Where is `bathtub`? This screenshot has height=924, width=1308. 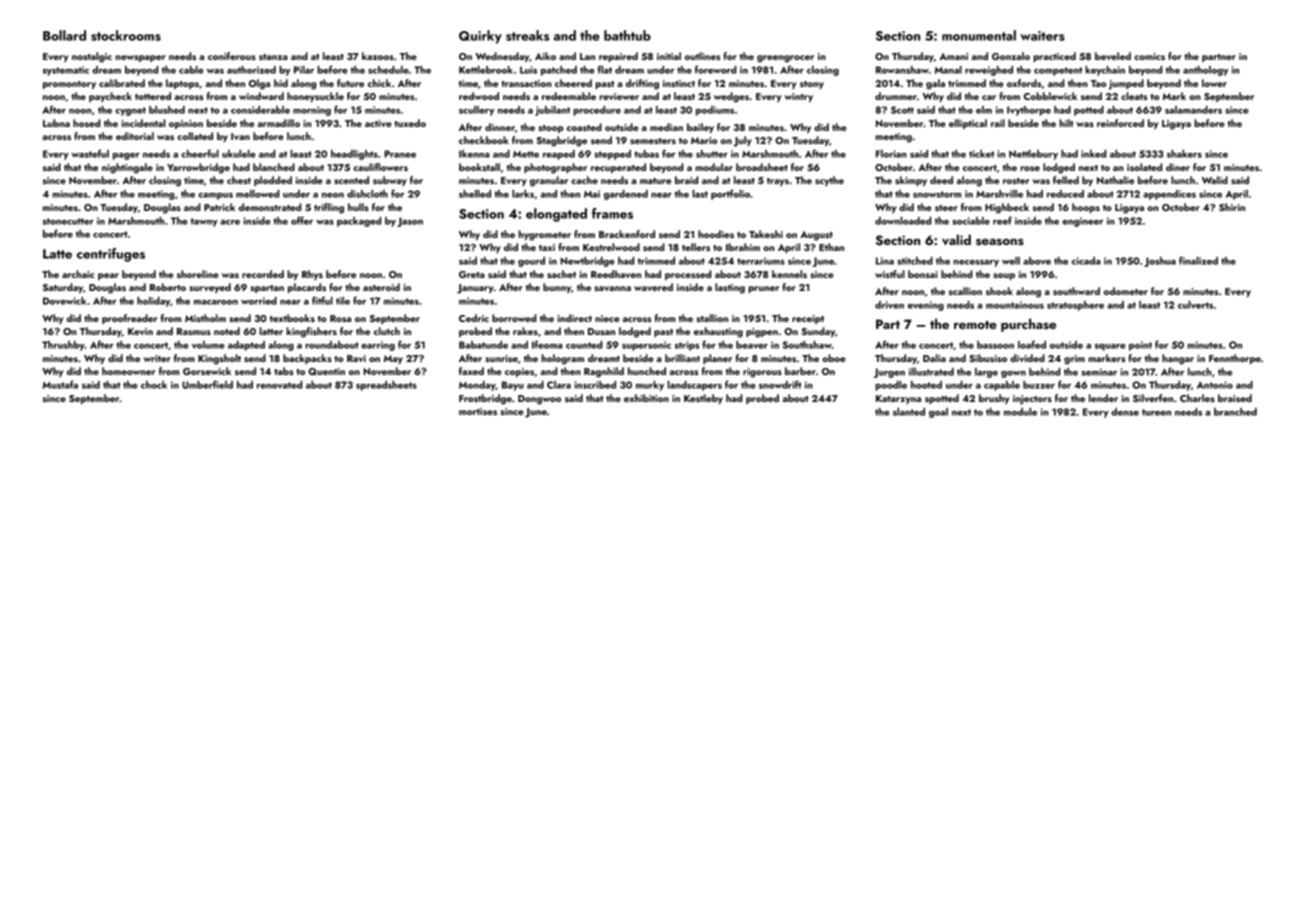 bathtub is located at coordinates (627, 35).
